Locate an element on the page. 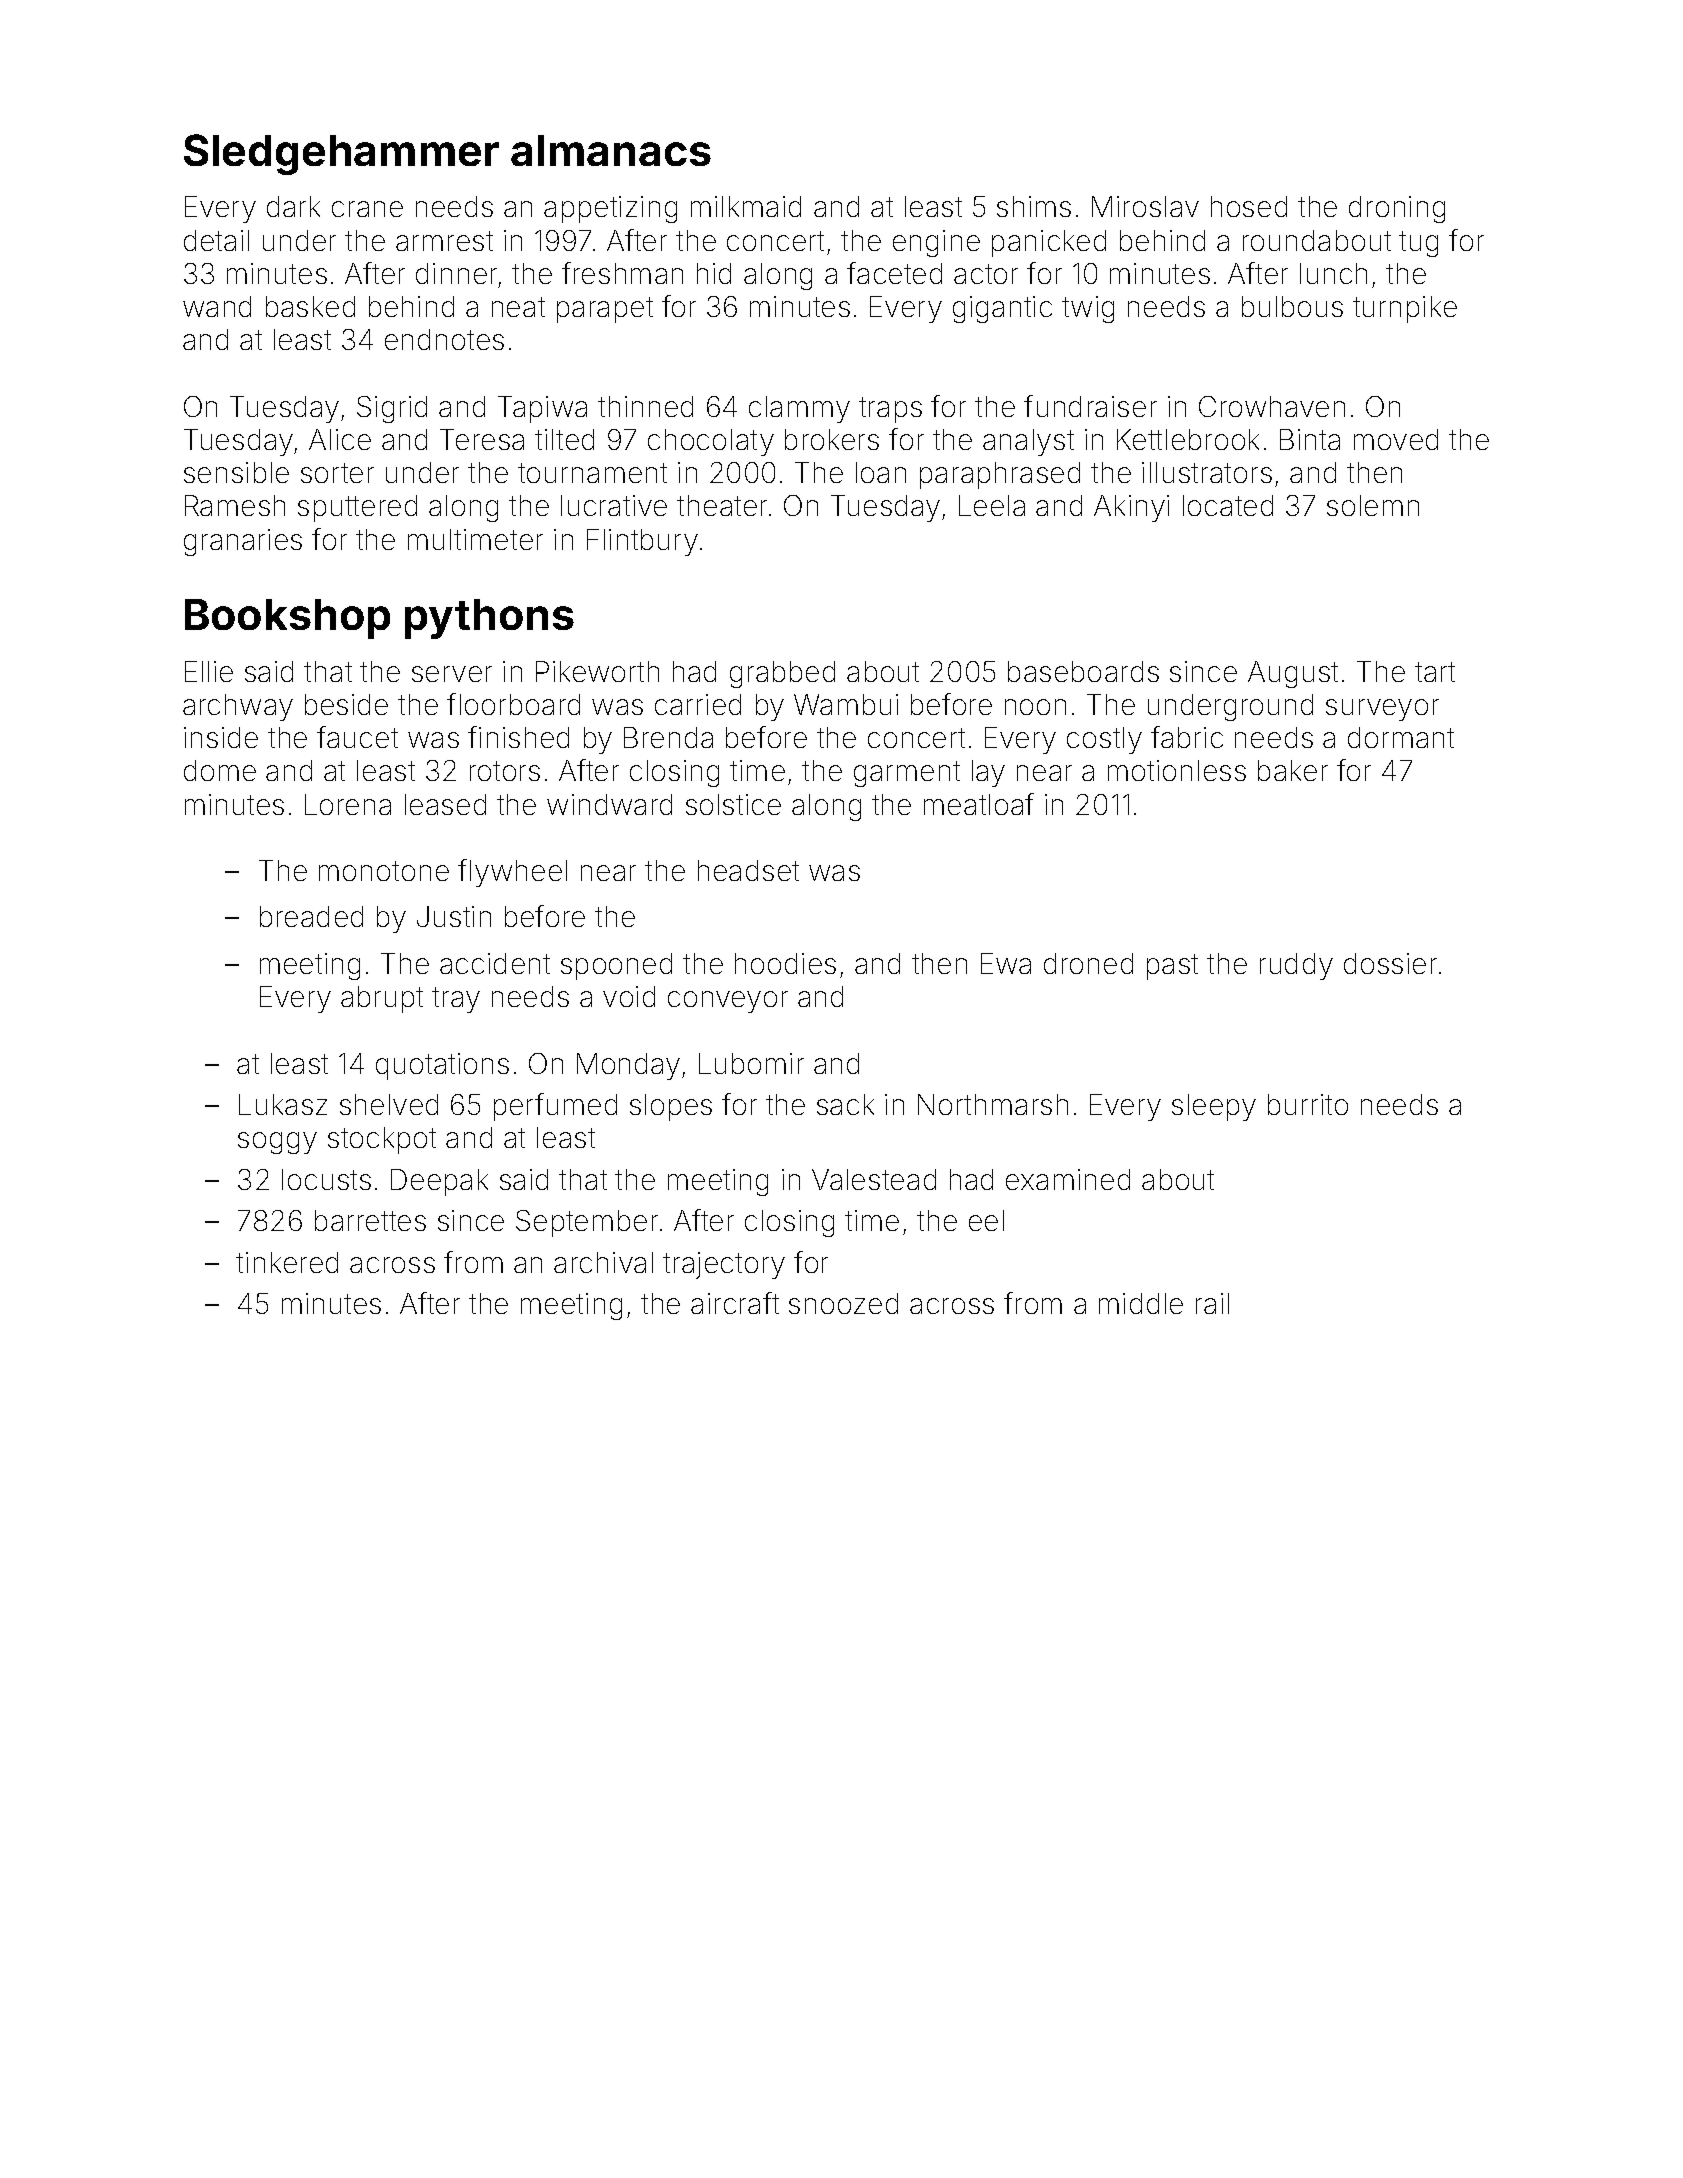  fabric is located at coordinates (1187, 737).
